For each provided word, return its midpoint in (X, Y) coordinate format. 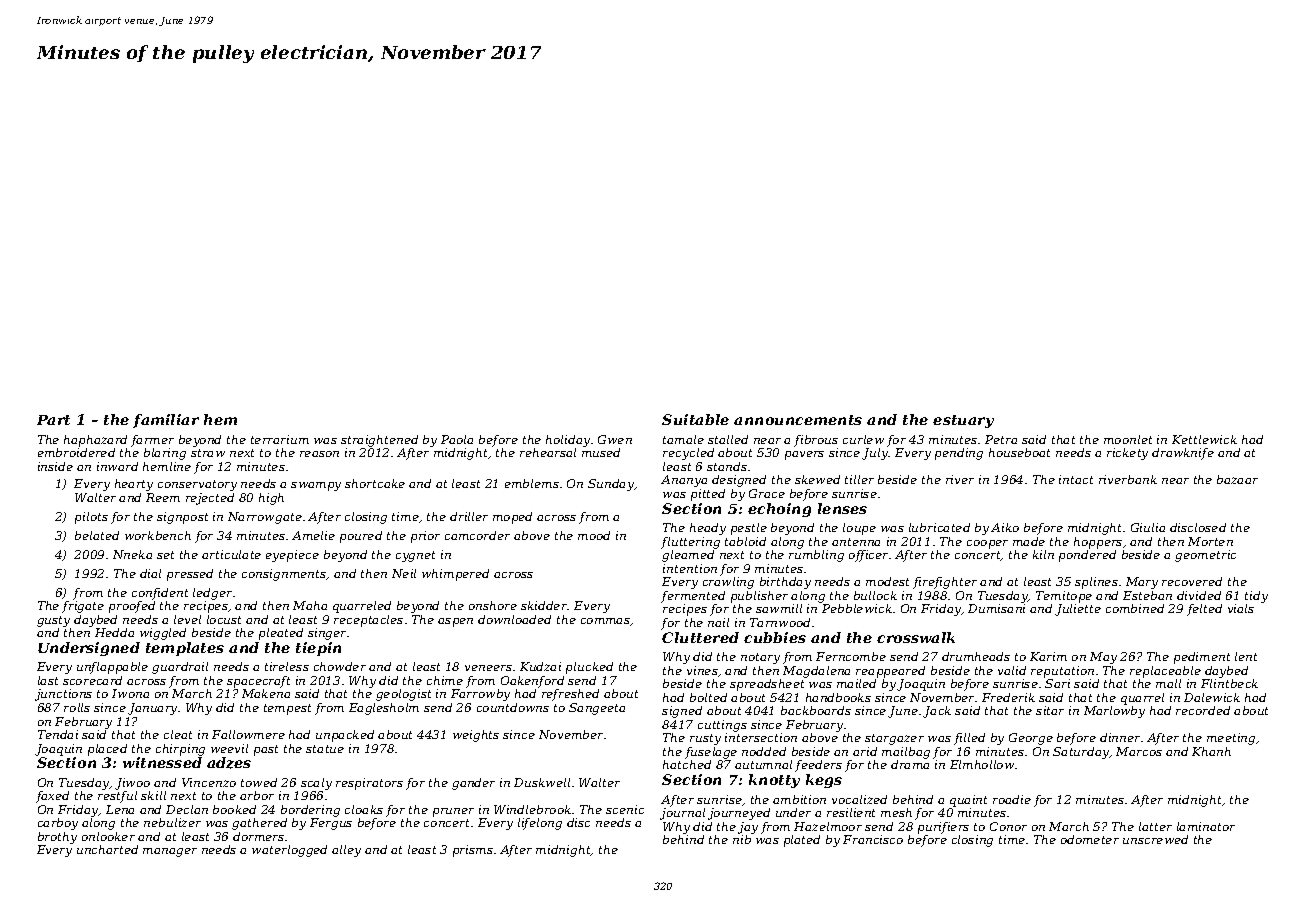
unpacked (345, 736)
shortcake (375, 483)
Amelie (313, 535)
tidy (1256, 597)
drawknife (1183, 454)
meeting (1231, 739)
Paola (457, 439)
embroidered (76, 452)
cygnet (415, 556)
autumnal (763, 764)
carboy (58, 824)
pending (959, 454)
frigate (83, 607)
